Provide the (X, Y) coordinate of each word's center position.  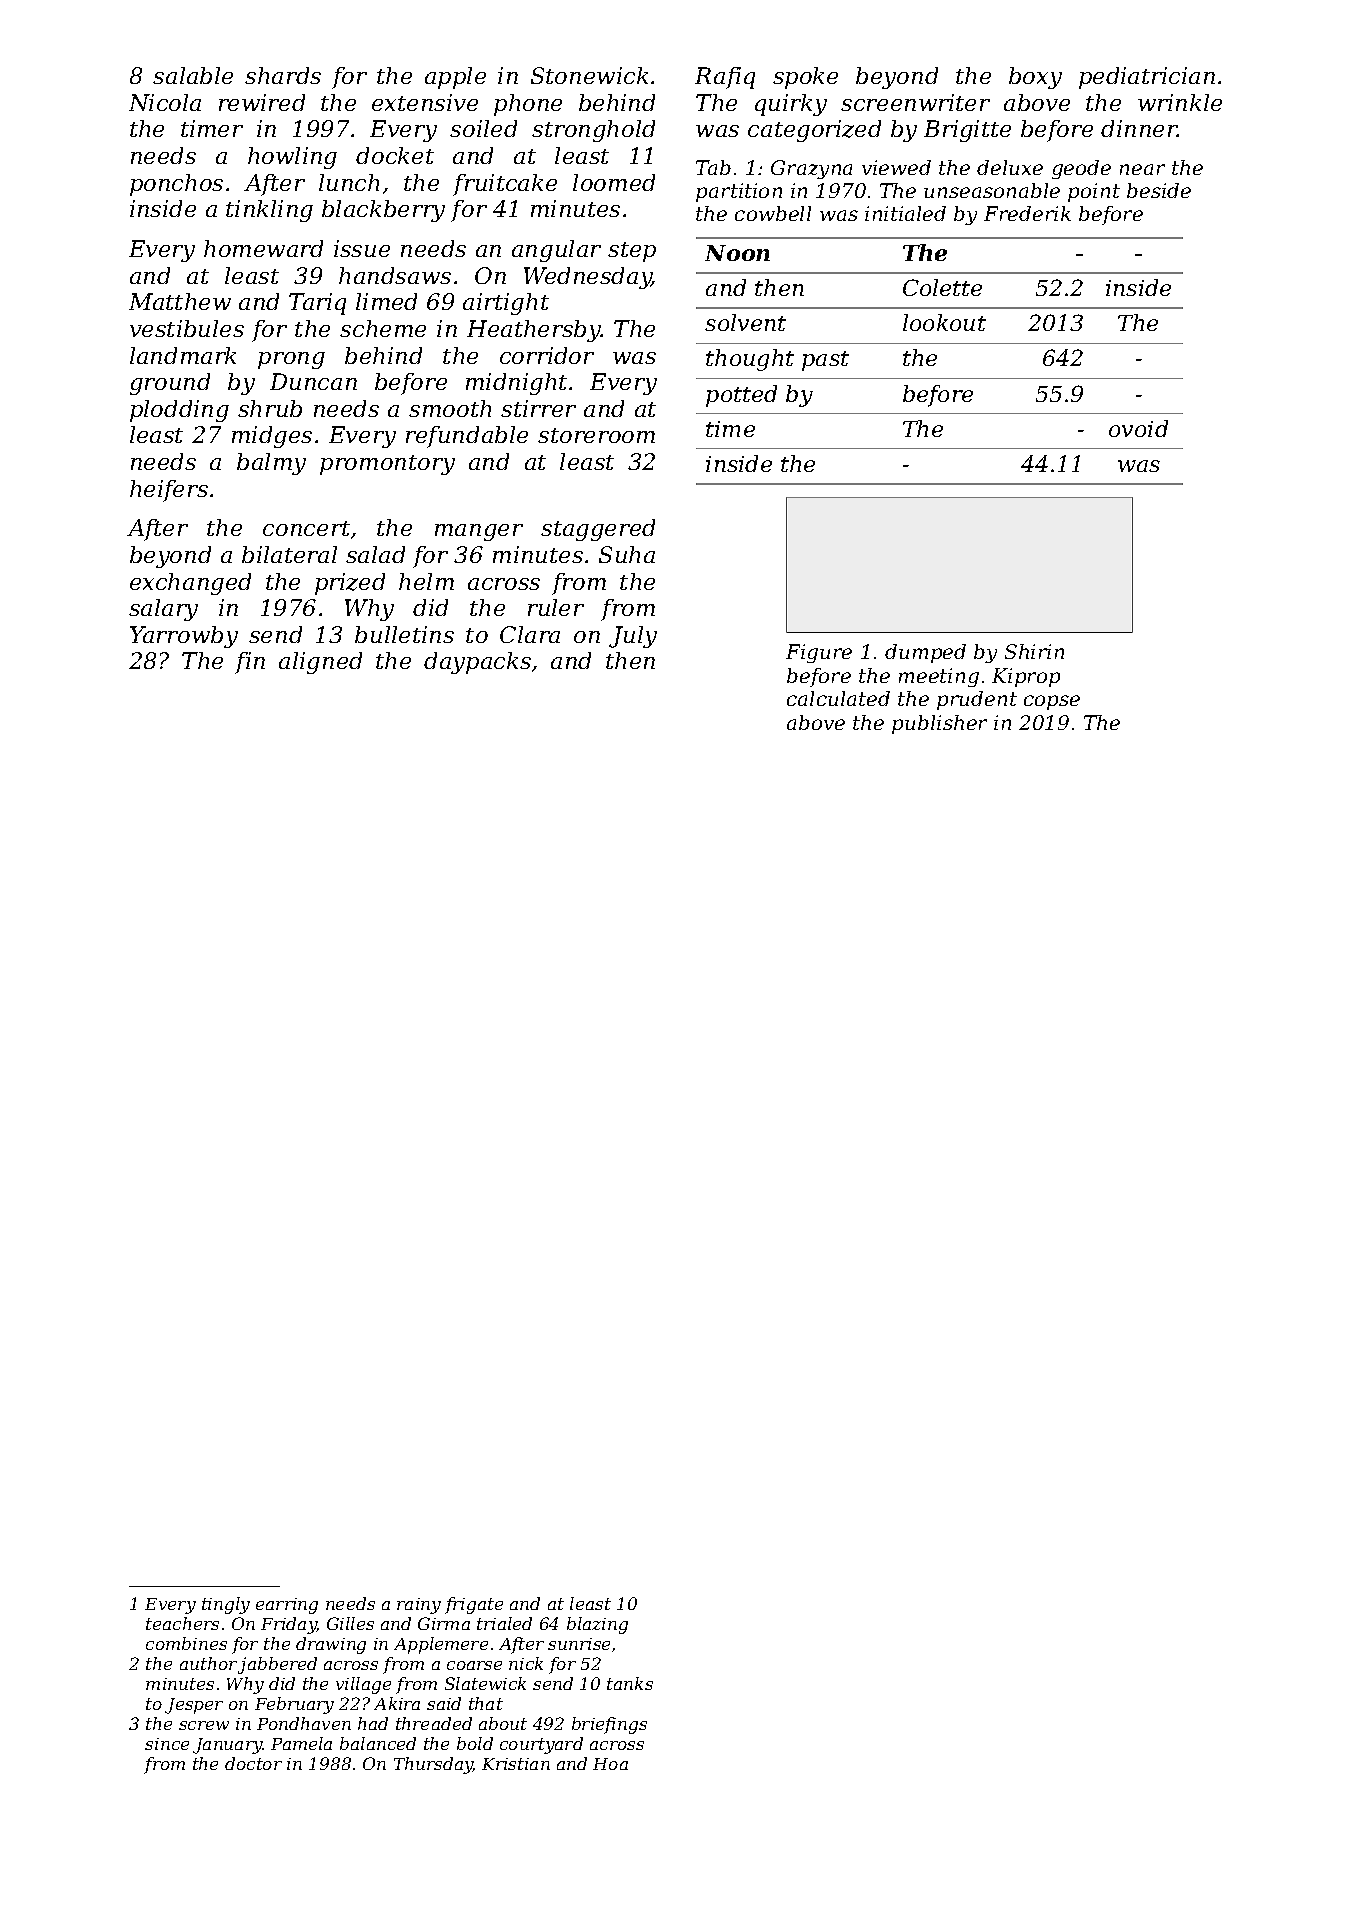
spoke (805, 78)
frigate (474, 1605)
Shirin (1034, 651)
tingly (226, 1605)
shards (283, 75)
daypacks (477, 663)
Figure (819, 653)
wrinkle (1180, 102)
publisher (939, 724)
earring (287, 1606)
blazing (597, 1625)
